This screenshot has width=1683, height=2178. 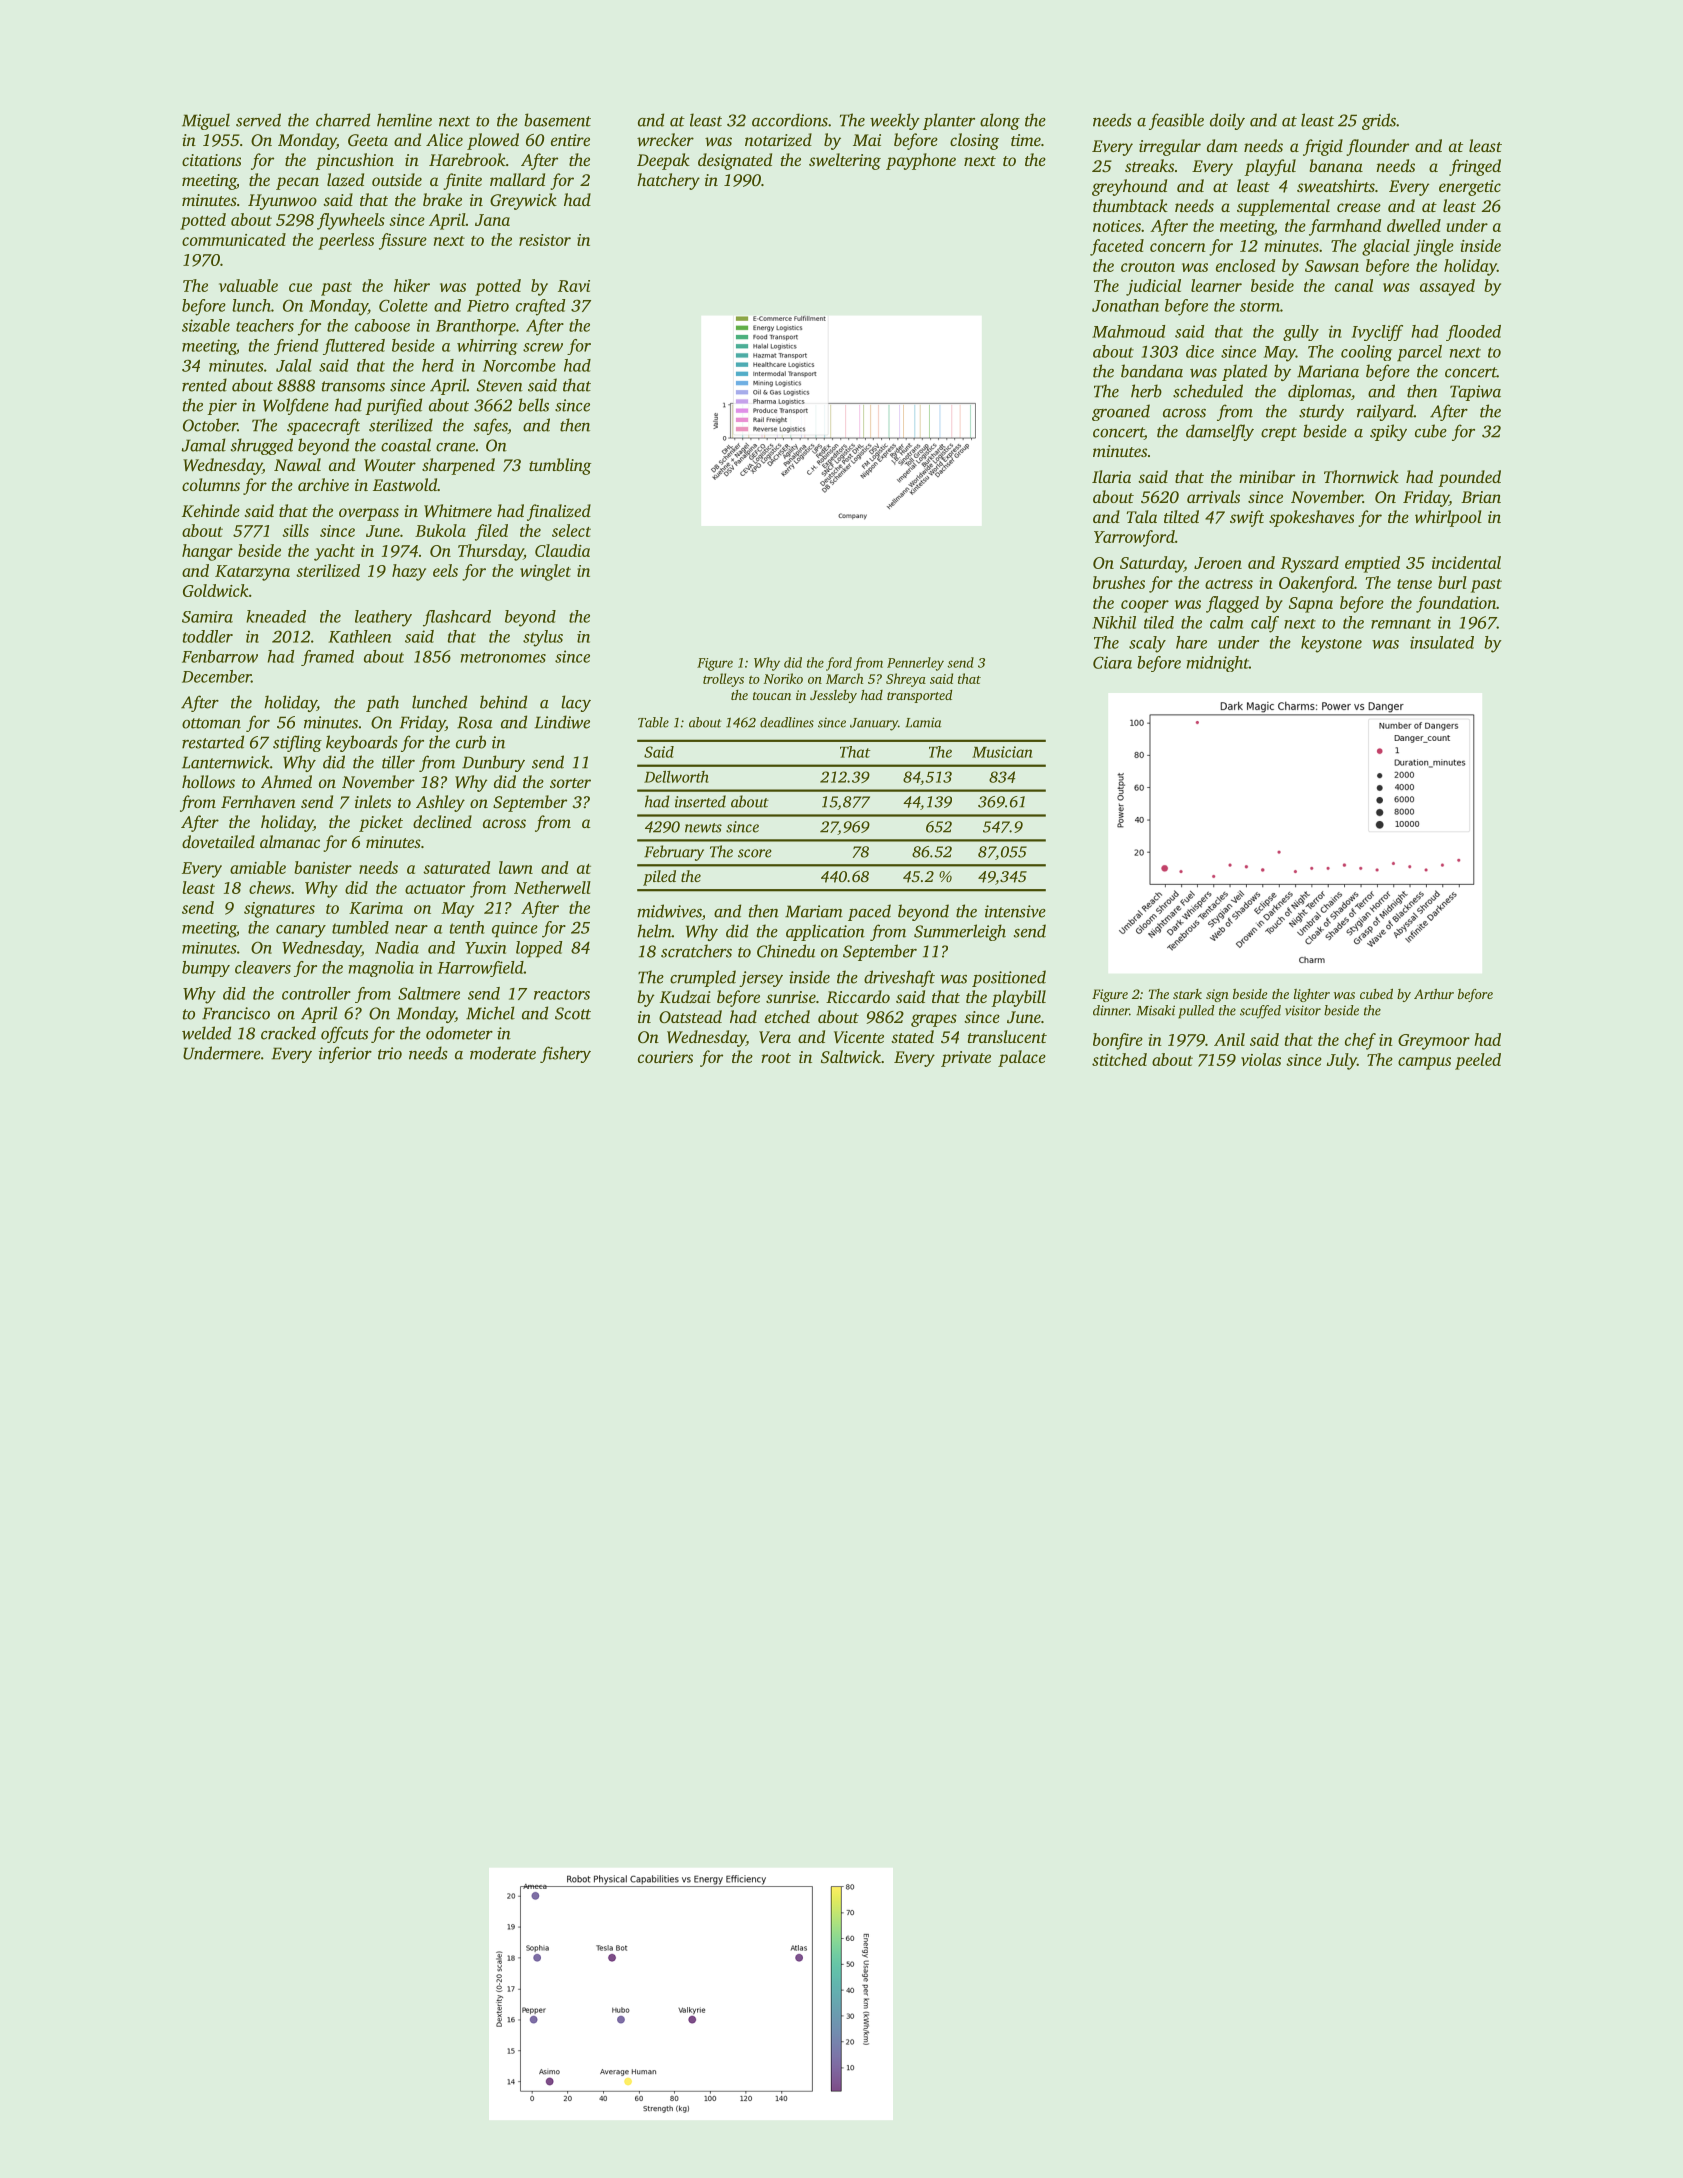 What do you see at coordinates (1379, 121) in the screenshot?
I see `grids` at bounding box center [1379, 121].
